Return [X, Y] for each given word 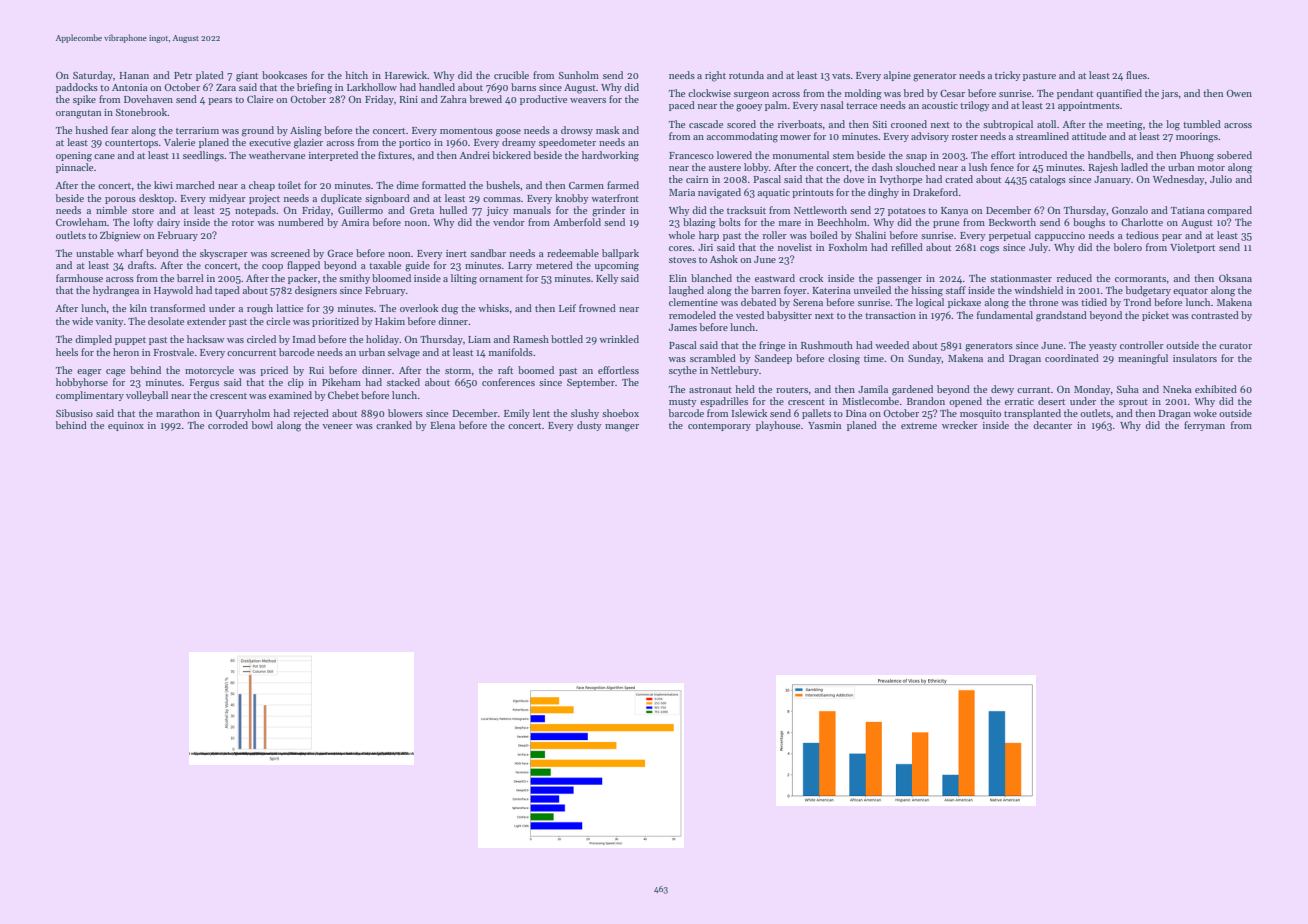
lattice [289, 308]
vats [841, 76]
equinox [126, 426]
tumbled [1202, 124]
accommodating [742, 137]
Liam [479, 339]
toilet [289, 185]
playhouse [778, 426]
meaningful [1143, 359]
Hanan [134, 75]
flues [1136, 75]
